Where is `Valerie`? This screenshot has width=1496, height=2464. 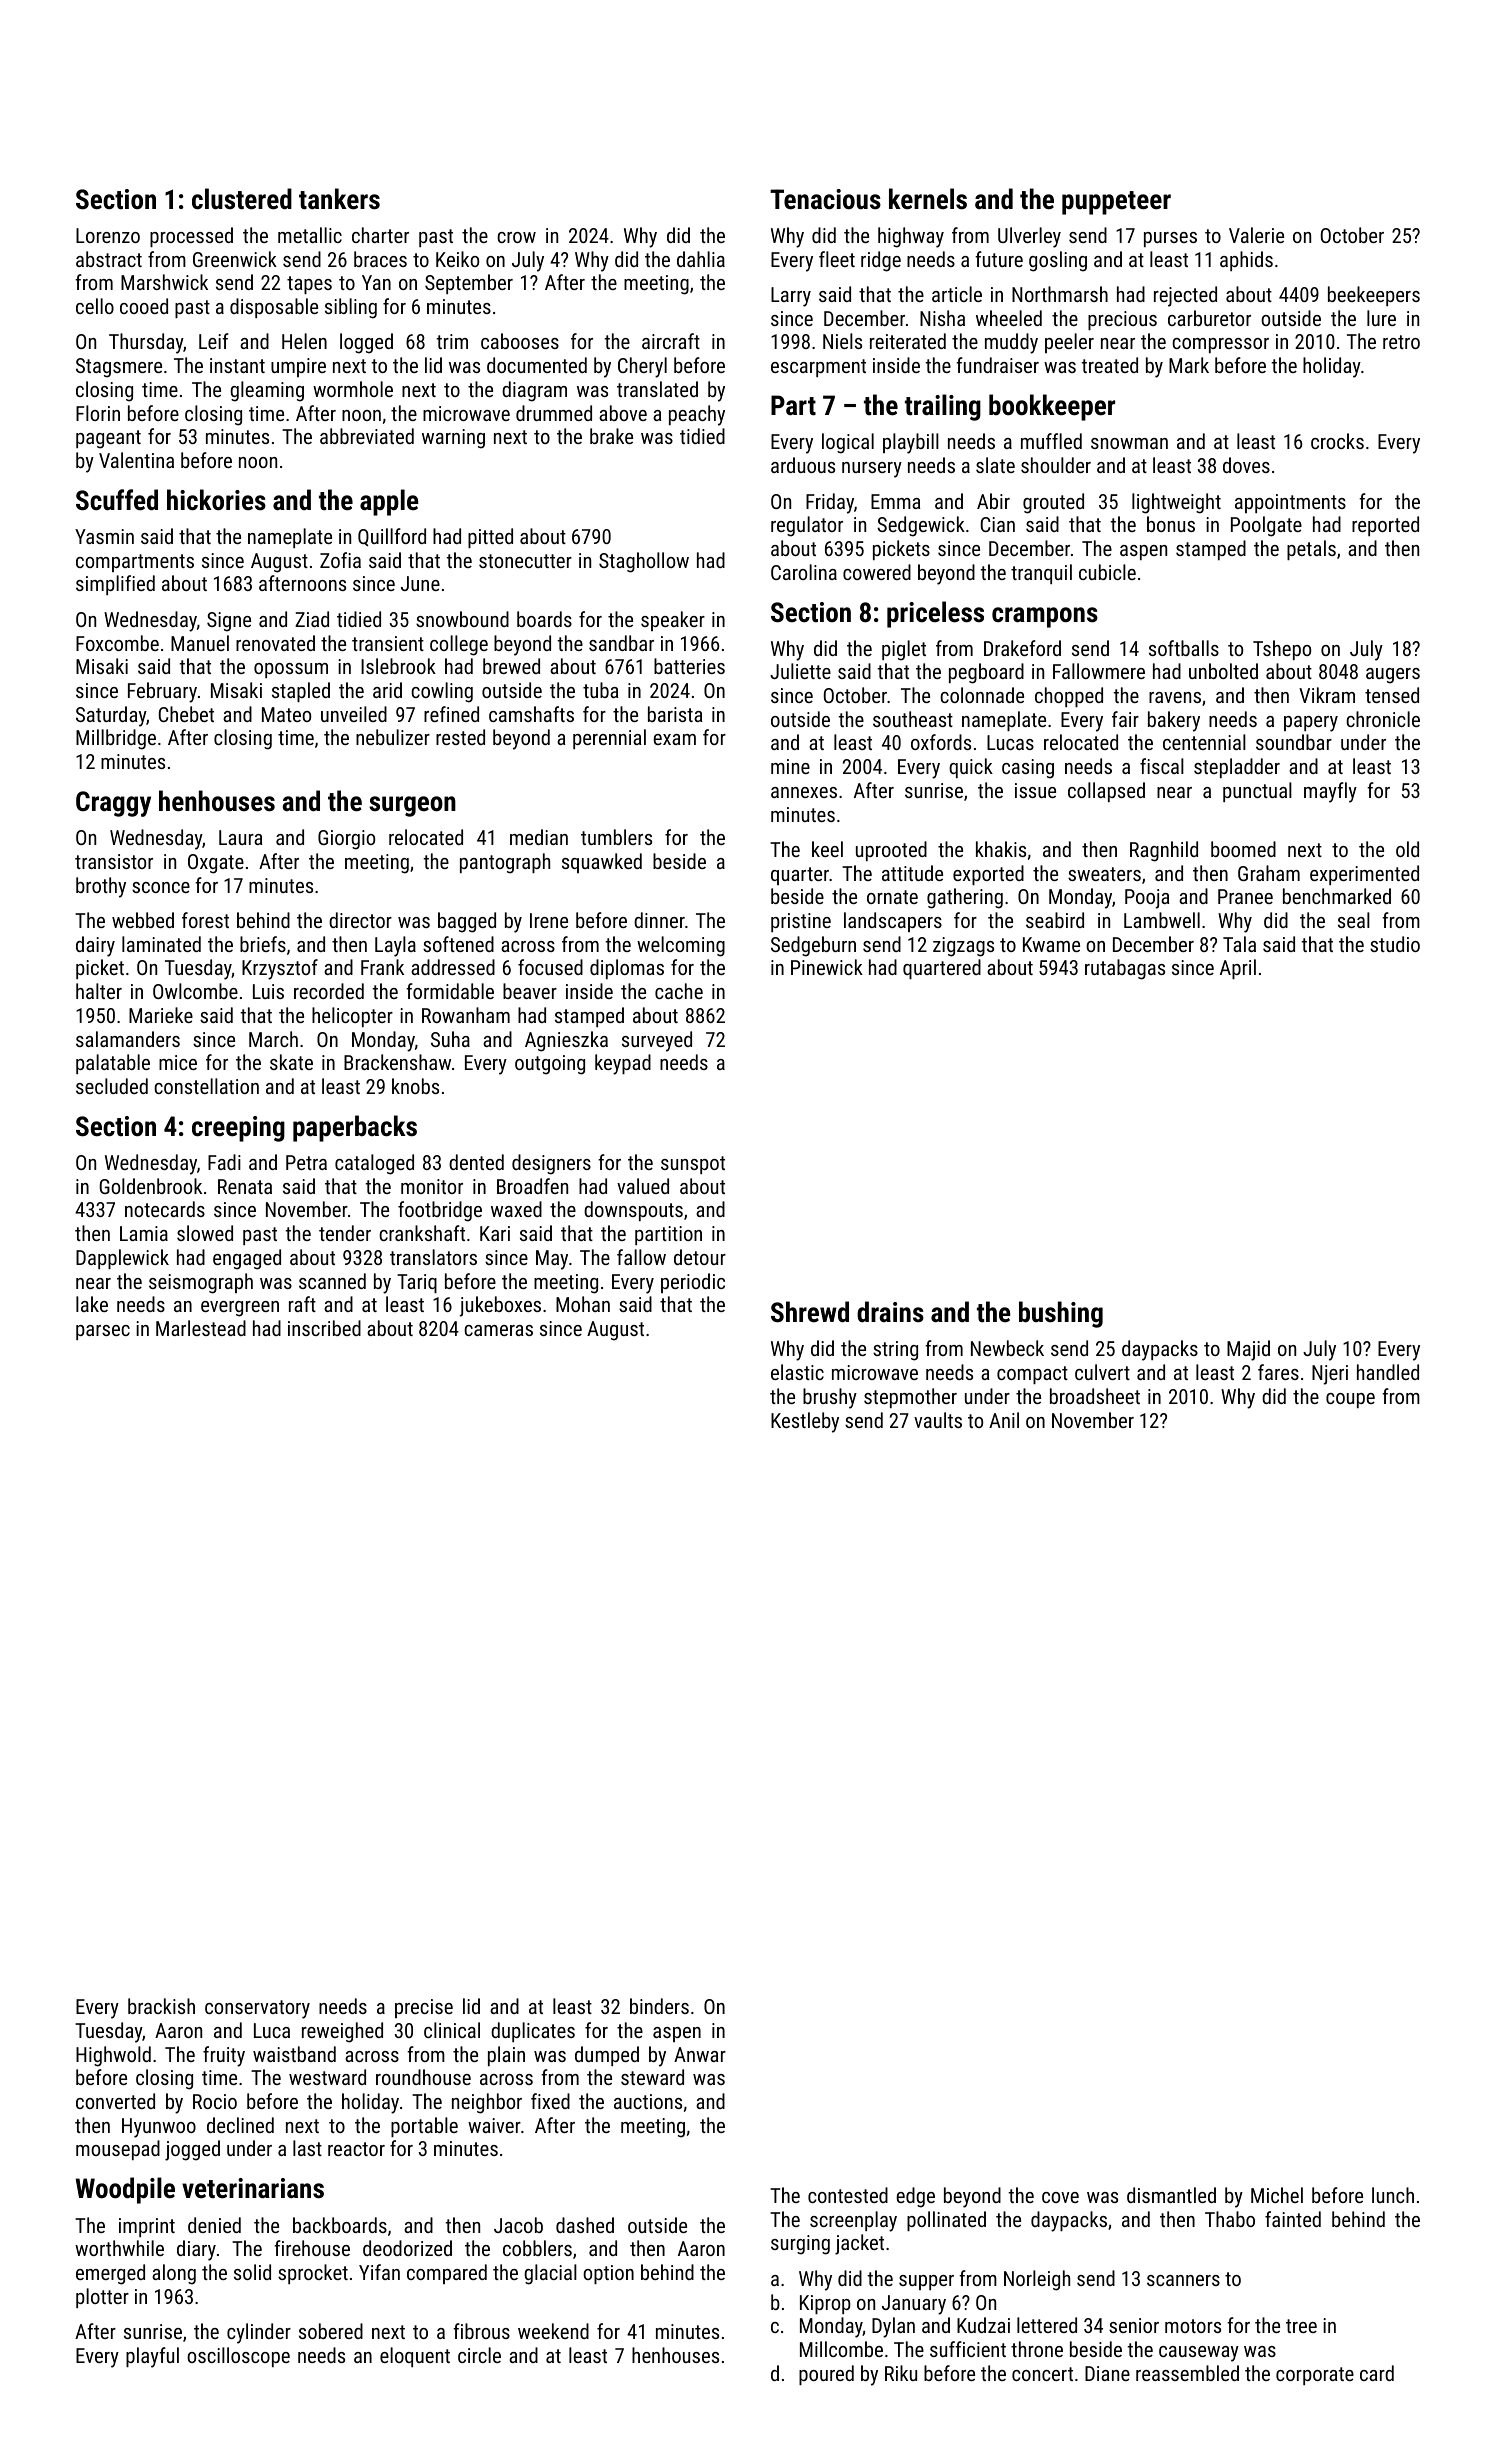 Valerie is located at coordinates (1256, 235).
